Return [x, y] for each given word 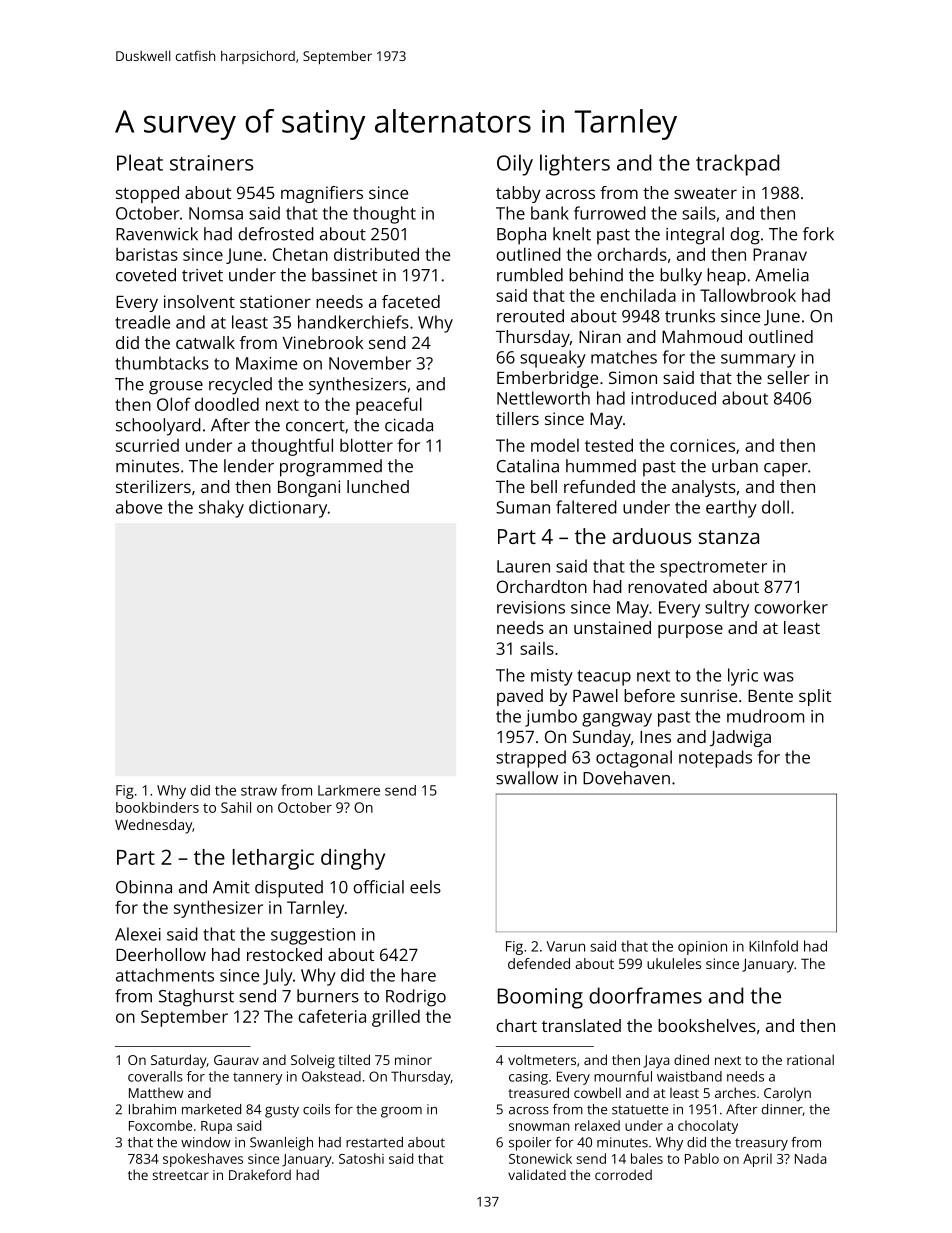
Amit [231, 887]
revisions [531, 607]
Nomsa [216, 213]
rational [810, 1059]
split [815, 697]
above [139, 507]
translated [581, 1025]
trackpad [737, 165]
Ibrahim [152, 1109]
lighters [575, 165]
